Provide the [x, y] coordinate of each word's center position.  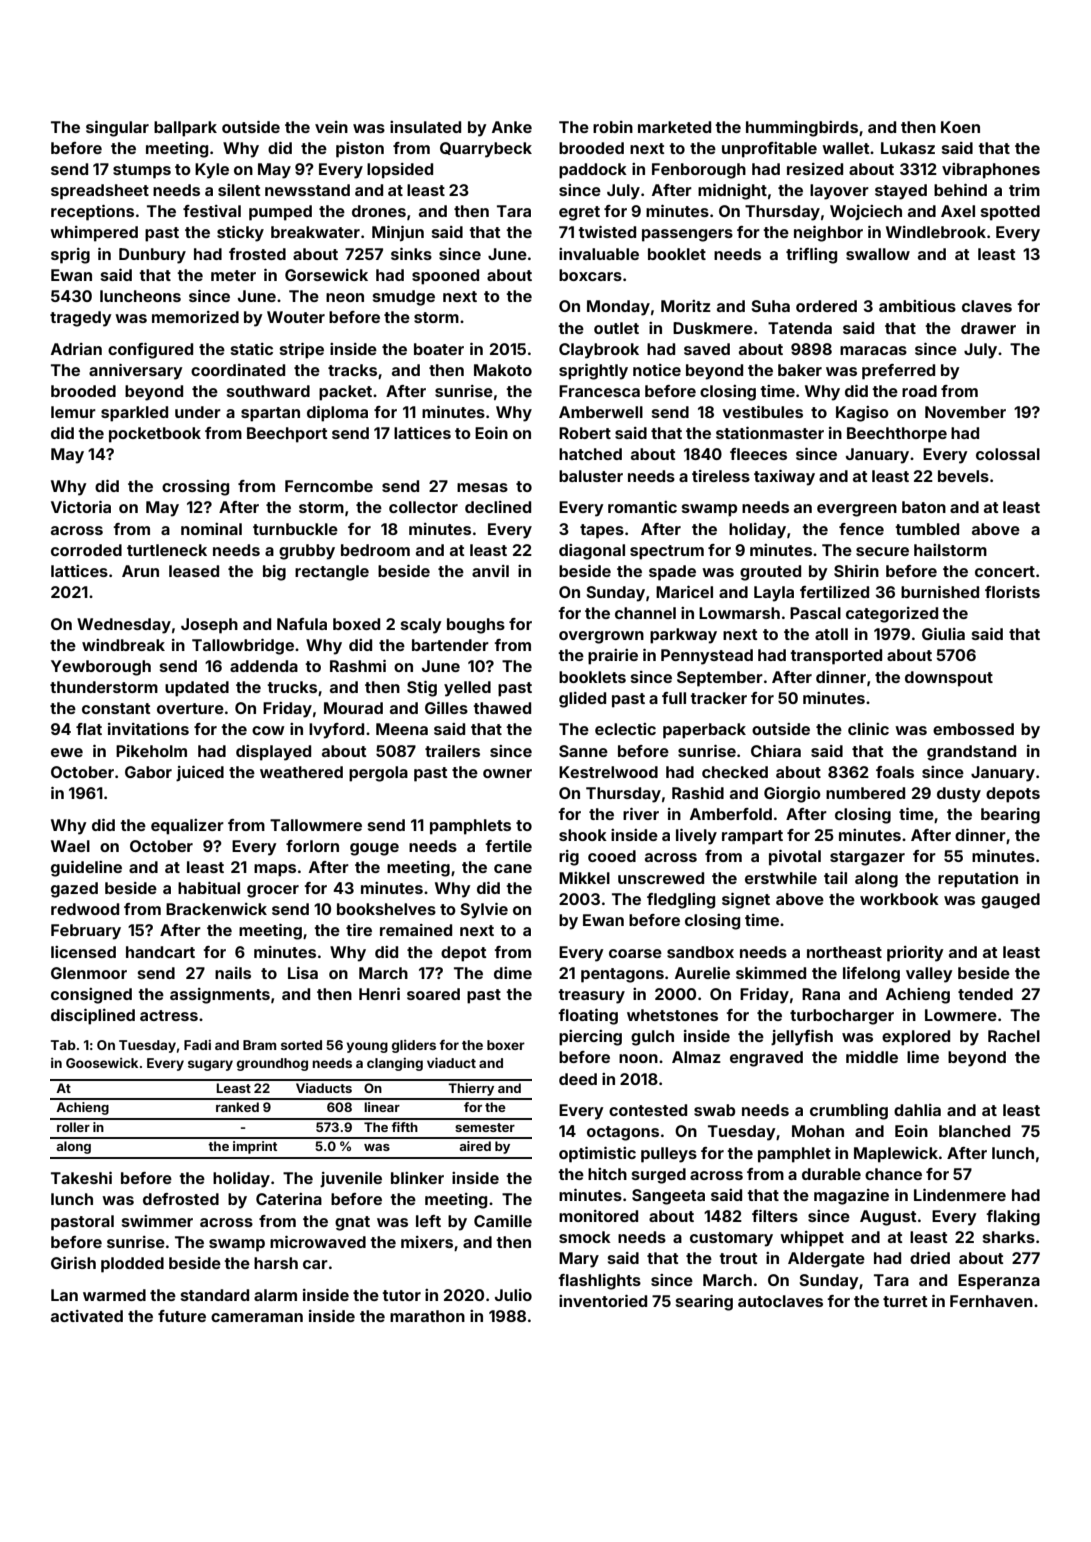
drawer [988, 328]
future [182, 1316]
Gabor [148, 772]
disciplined [93, 1017]
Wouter [296, 317]
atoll [831, 634]
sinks [411, 254]
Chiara [776, 751]
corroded [86, 550]
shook [583, 835]
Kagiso [862, 414]
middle [872, 1057]
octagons [623, 1133]
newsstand [307, 190]
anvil [490, 571]
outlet [616, 328]
